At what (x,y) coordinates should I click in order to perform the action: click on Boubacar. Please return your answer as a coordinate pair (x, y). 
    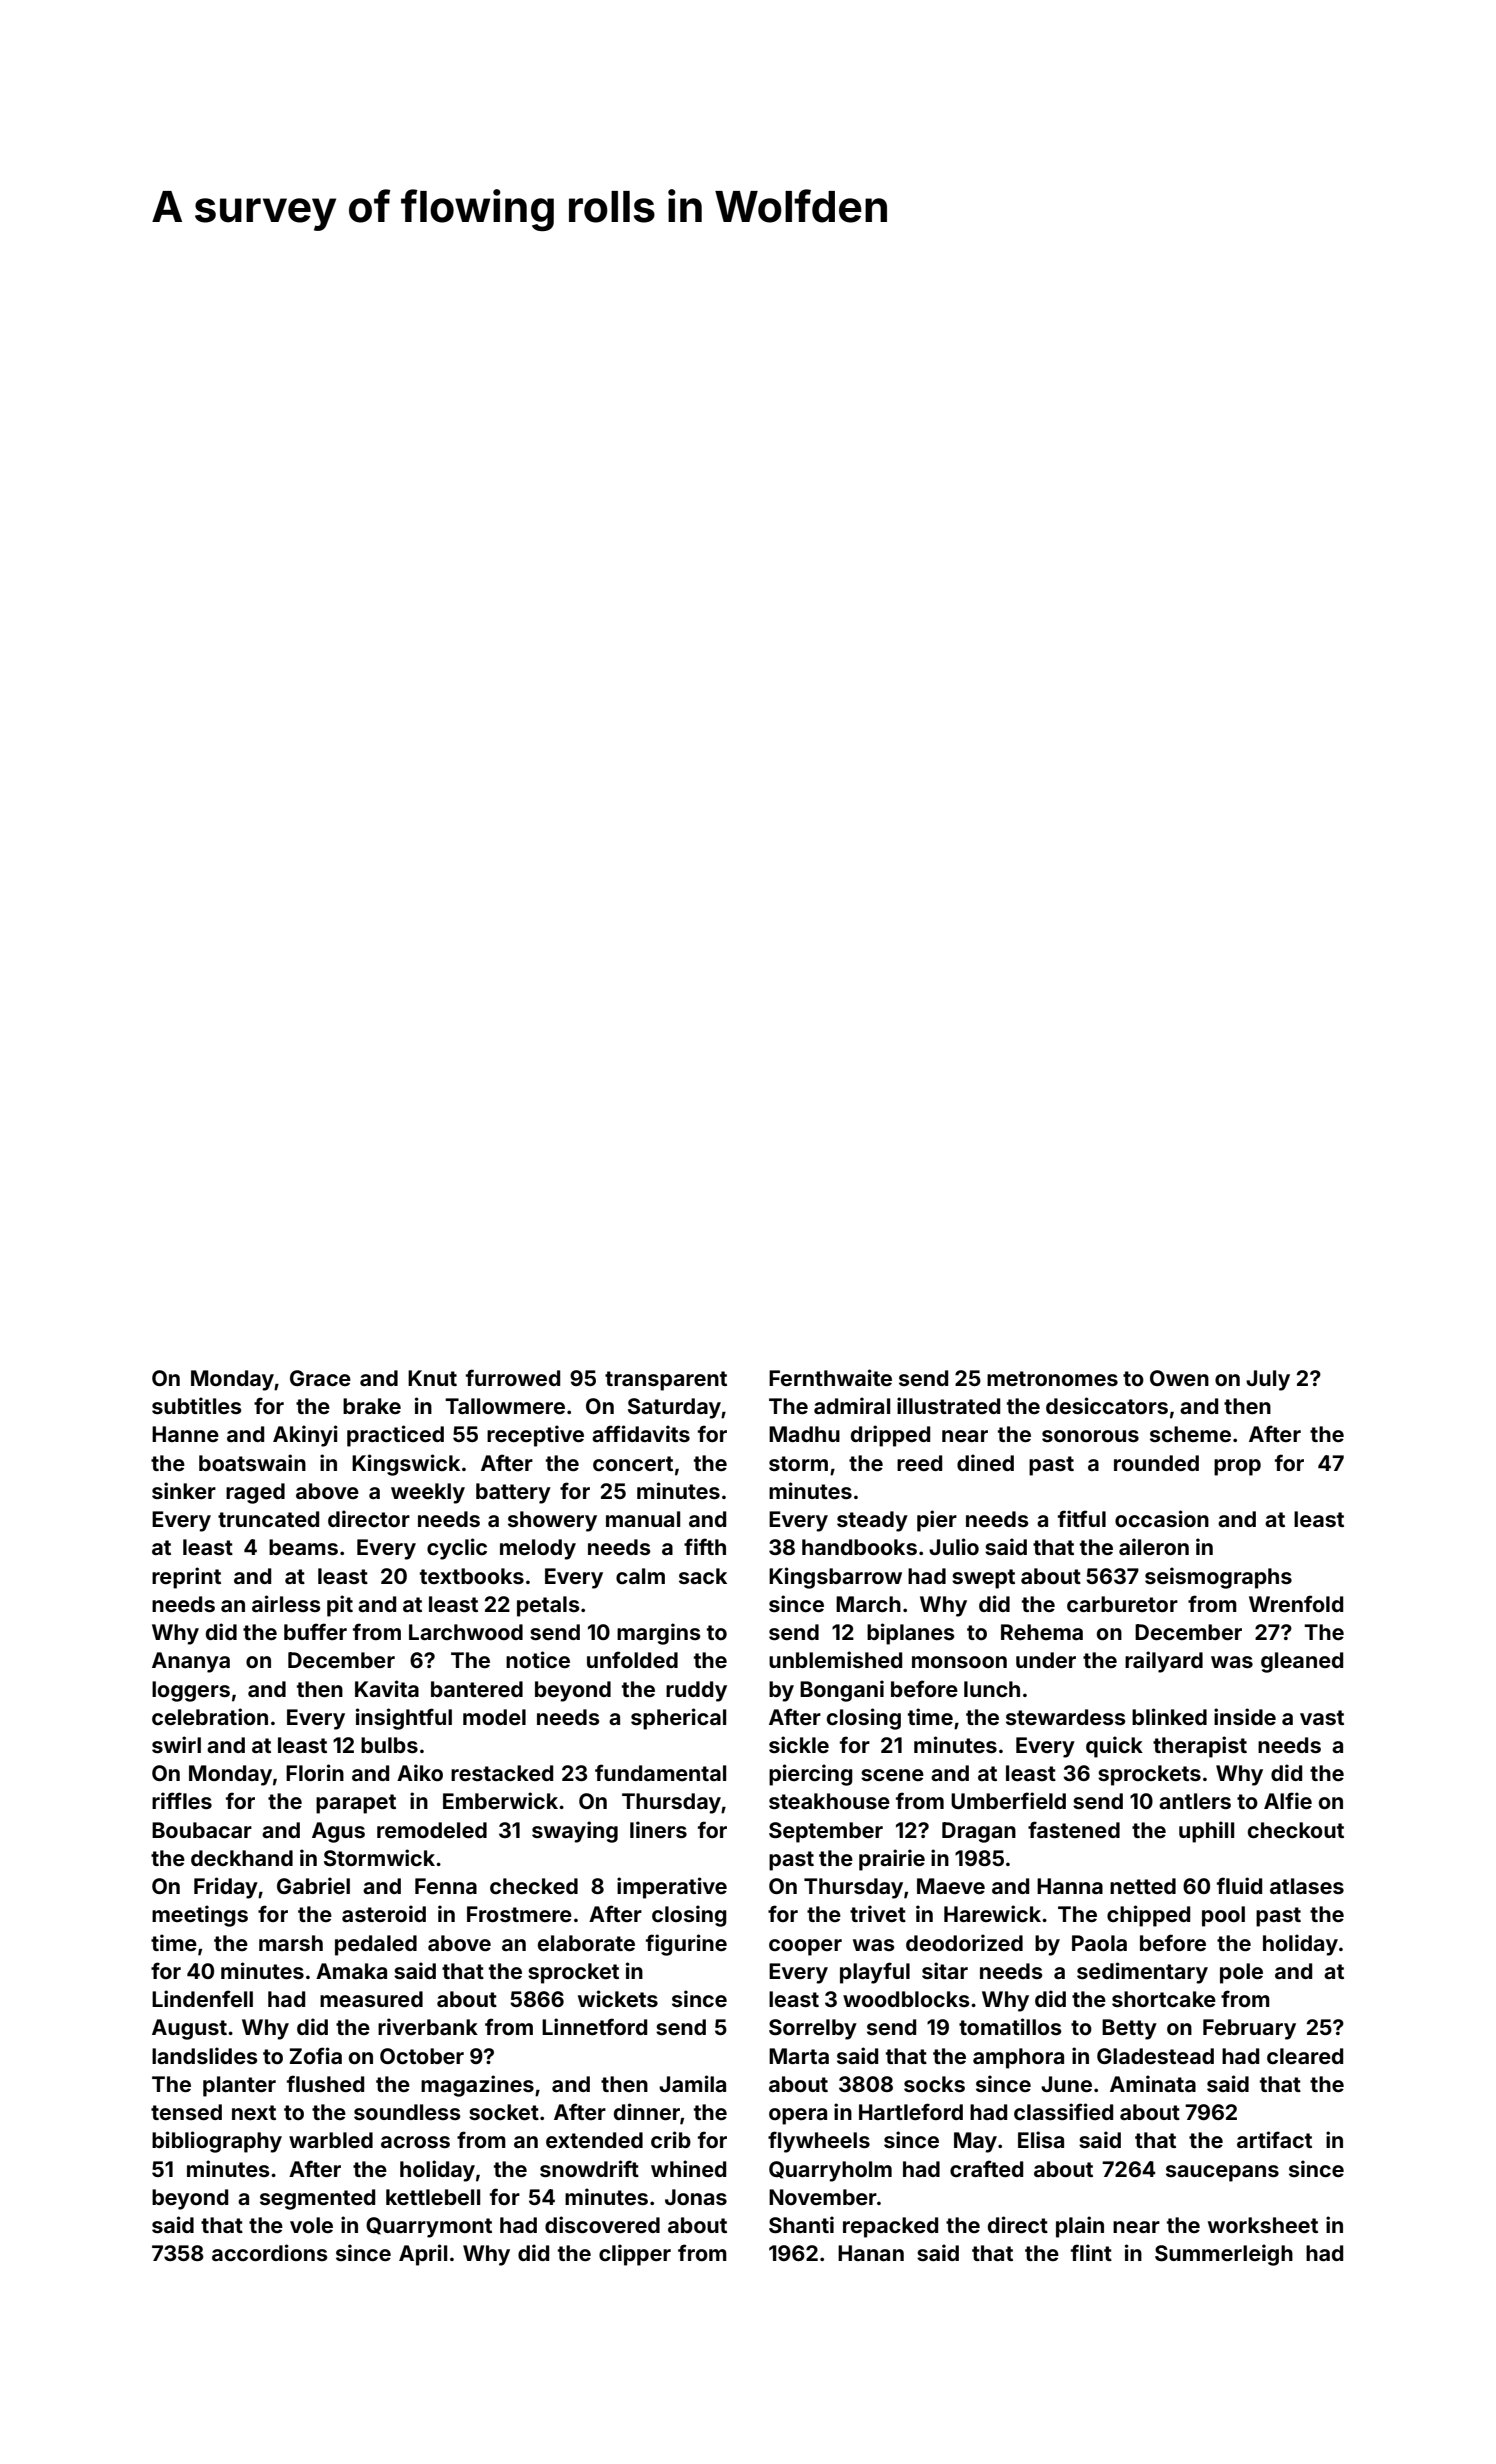
    Looking at the image, I should click on (202, 1830).
